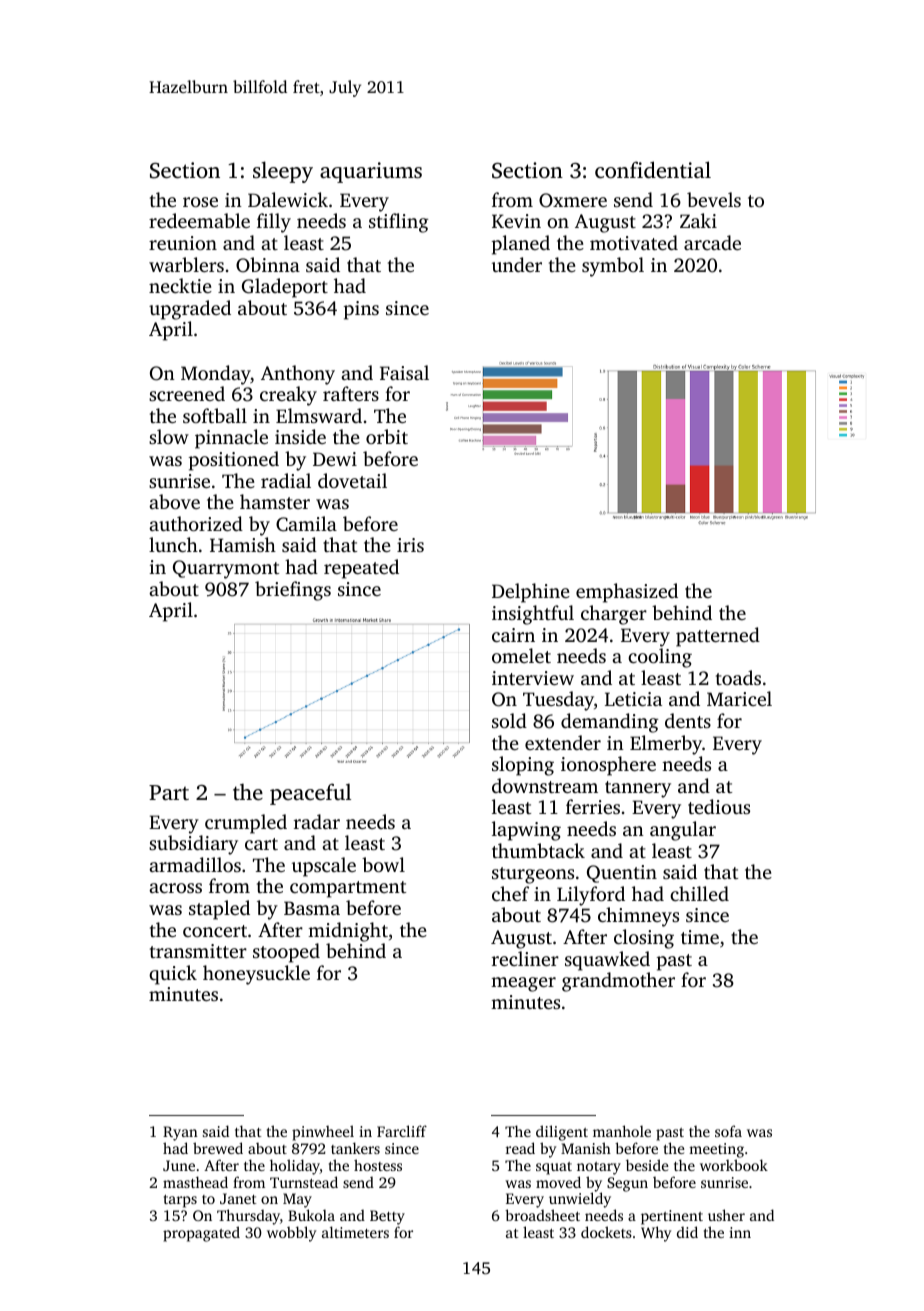 The width and height of the screenshot is (924, 1311). What do you see at coordinates (521, 245) in the screenshot?
I see `planed` at bounding box center [521, 245].
